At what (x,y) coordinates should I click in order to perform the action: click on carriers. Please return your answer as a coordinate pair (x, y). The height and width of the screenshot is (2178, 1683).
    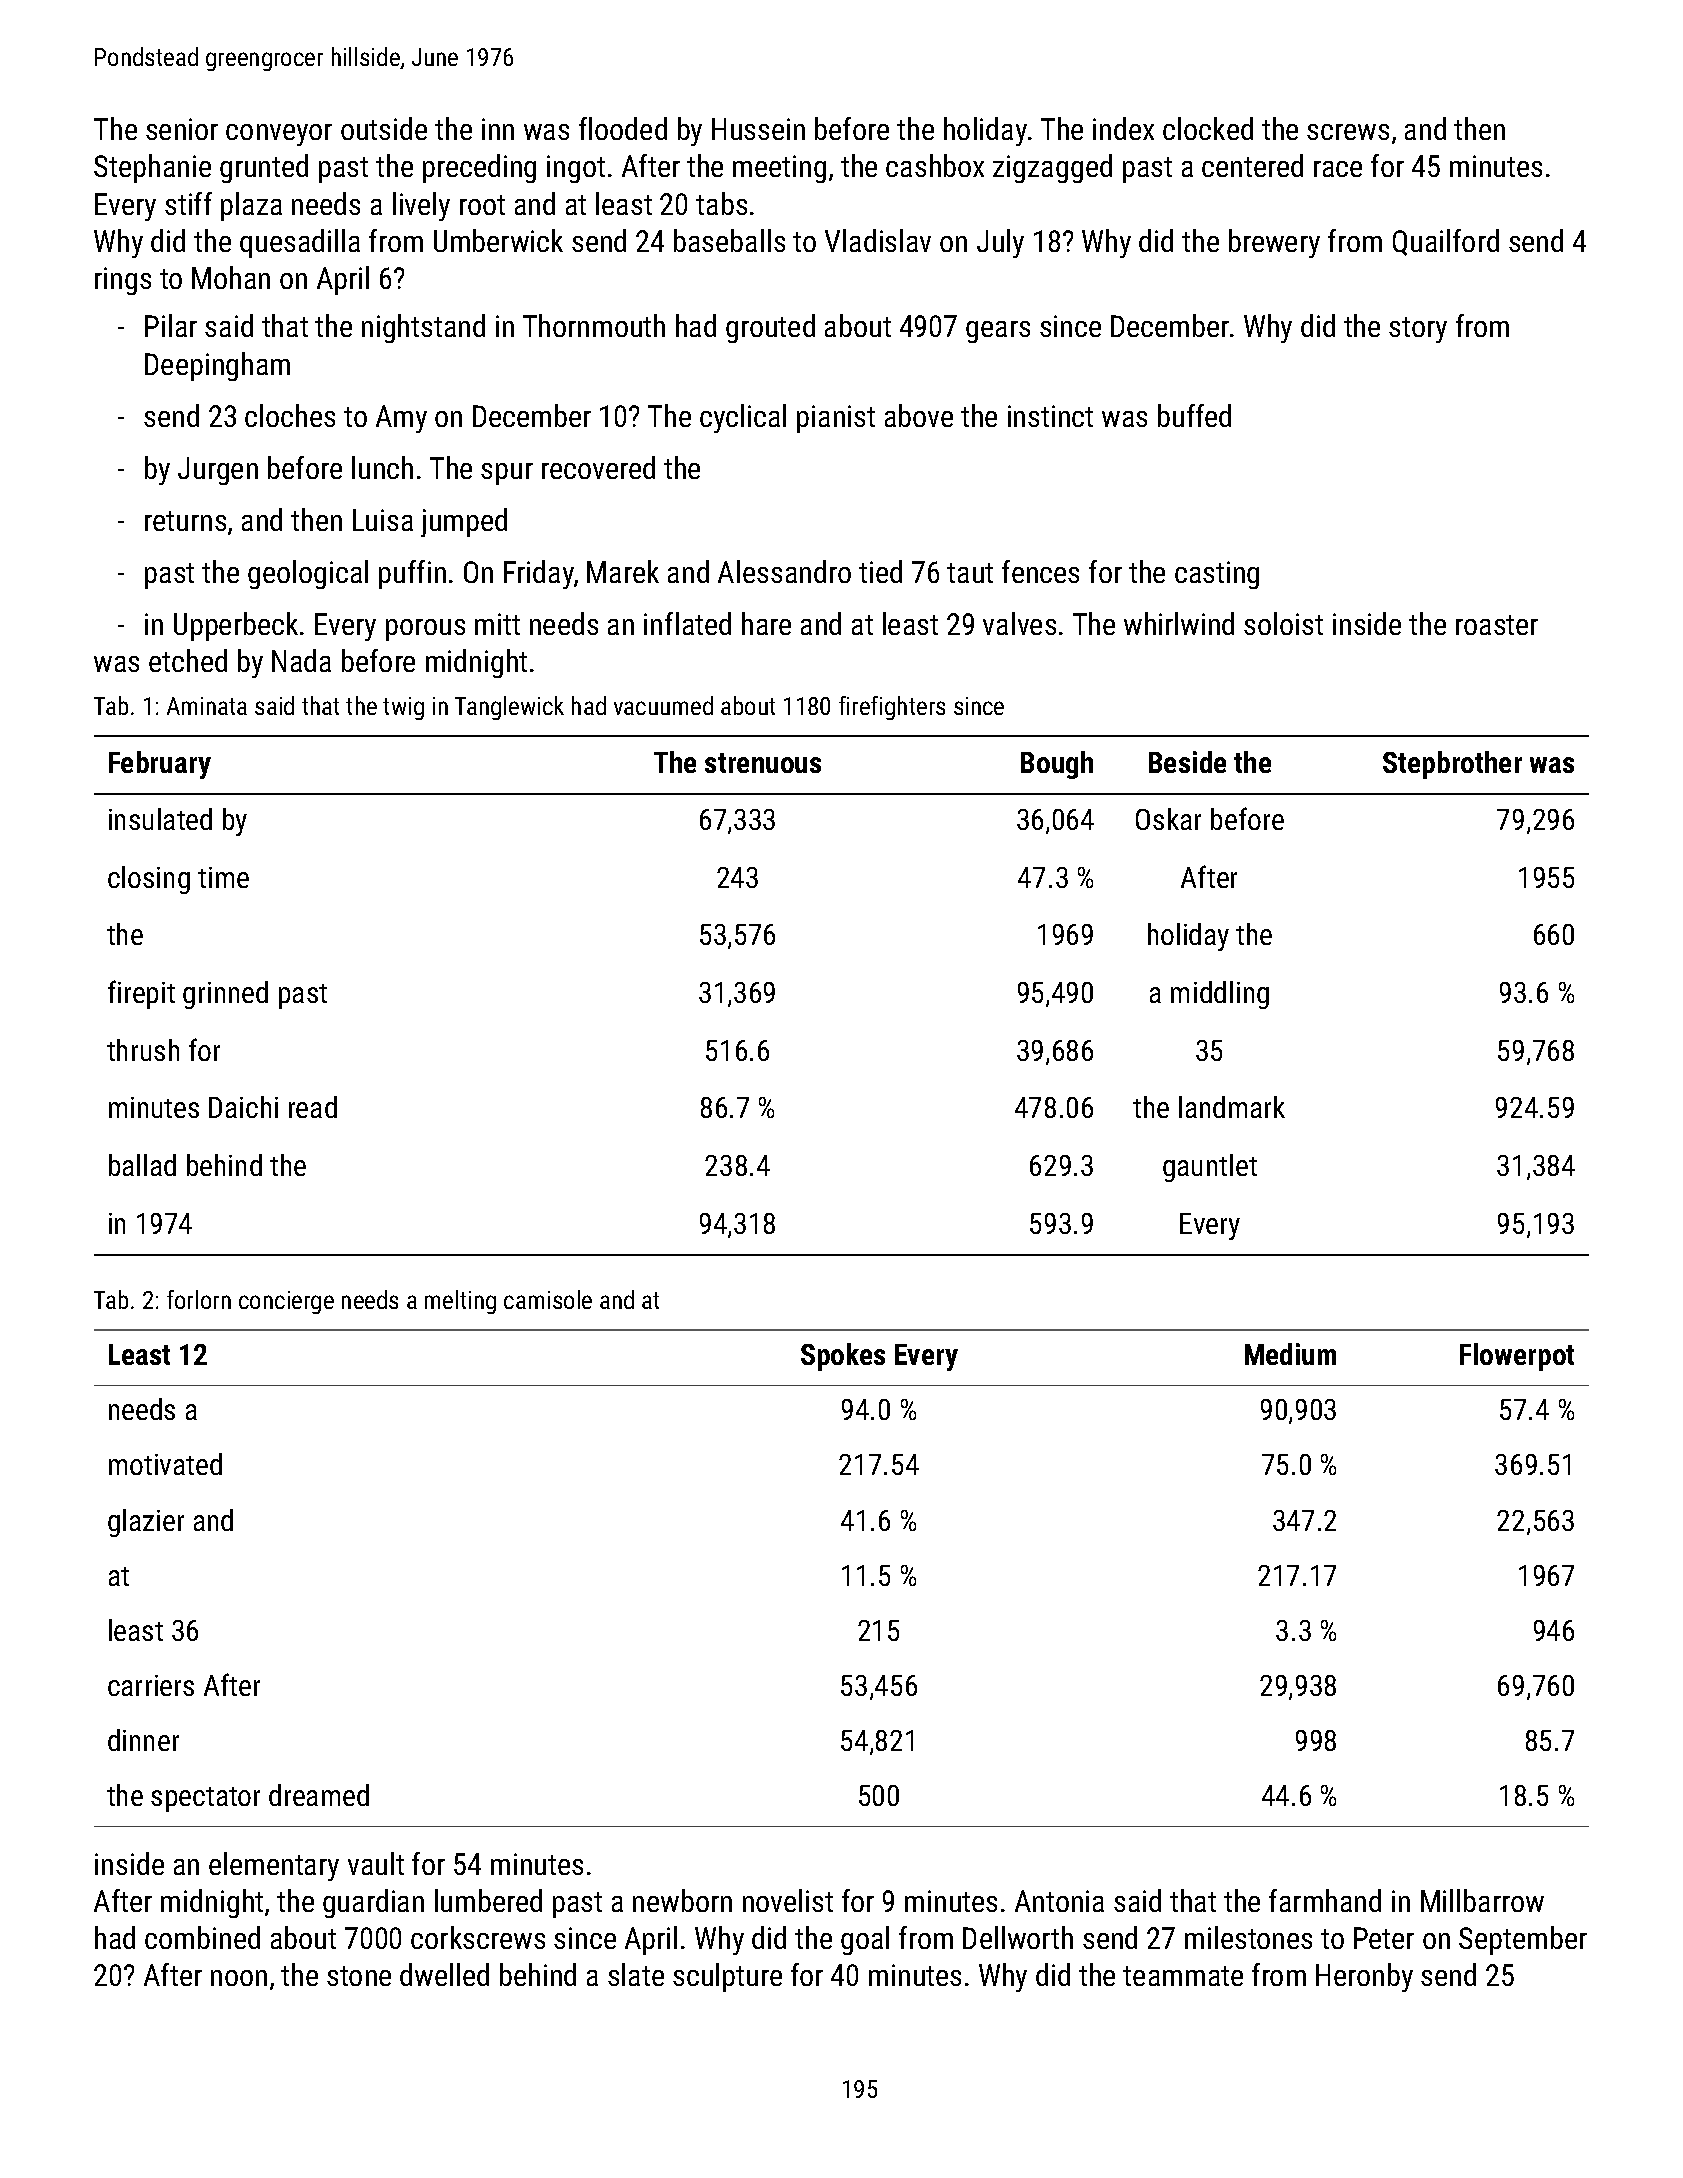
    Looking at the image, I should click on (151, 1685).
